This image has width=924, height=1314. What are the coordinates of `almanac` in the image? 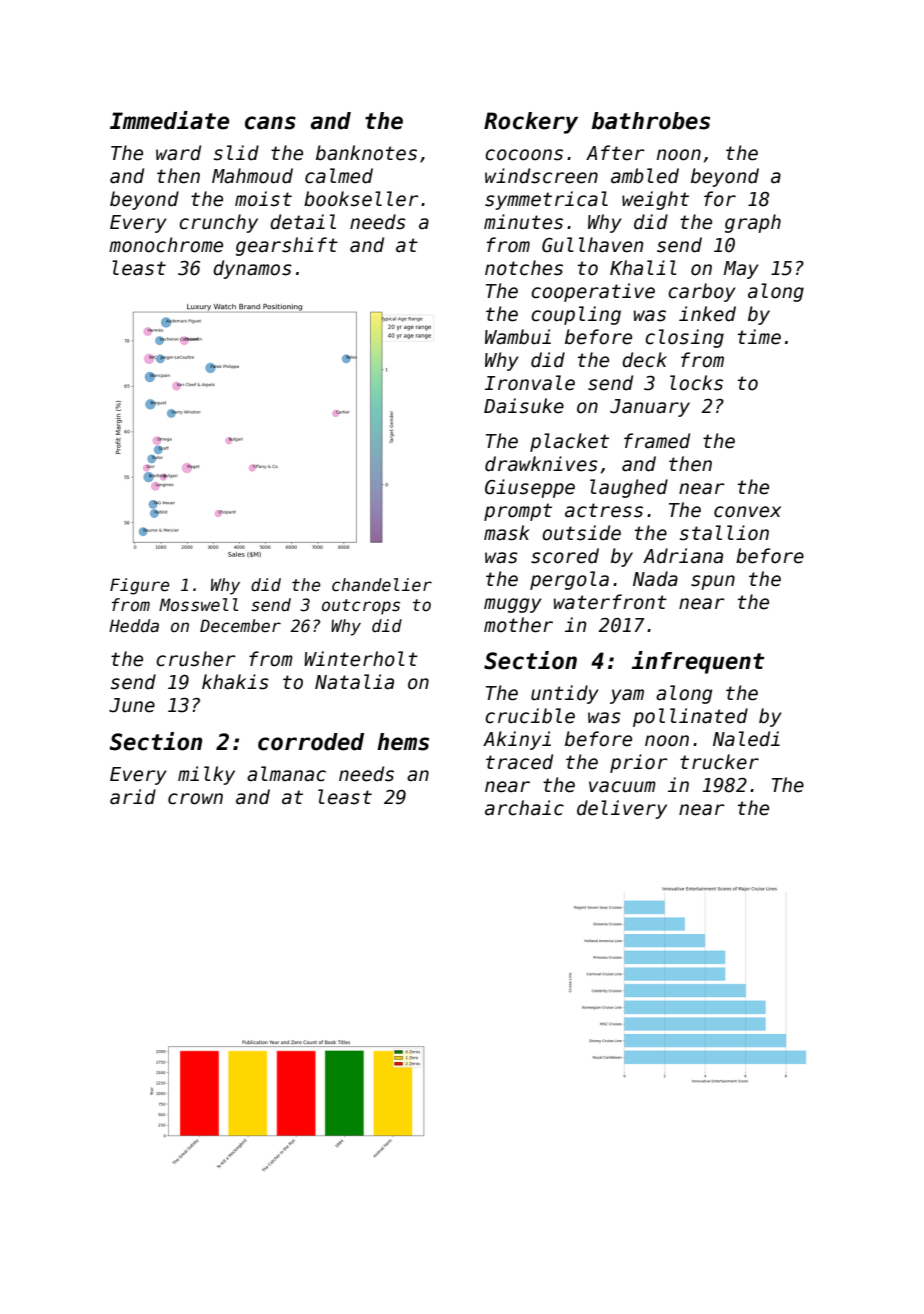 It's located at (286, 774).
